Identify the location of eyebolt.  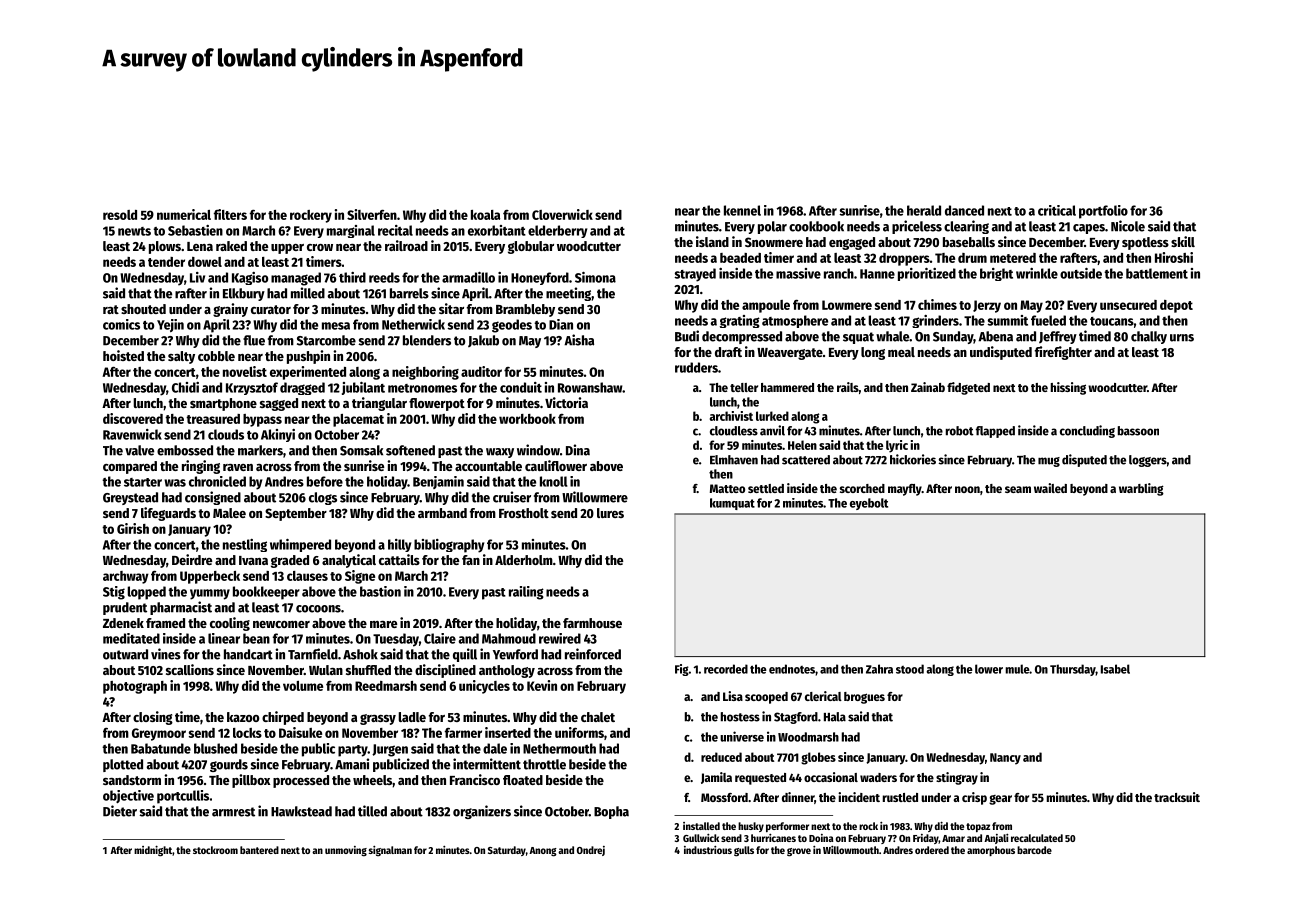
(869, 504).
